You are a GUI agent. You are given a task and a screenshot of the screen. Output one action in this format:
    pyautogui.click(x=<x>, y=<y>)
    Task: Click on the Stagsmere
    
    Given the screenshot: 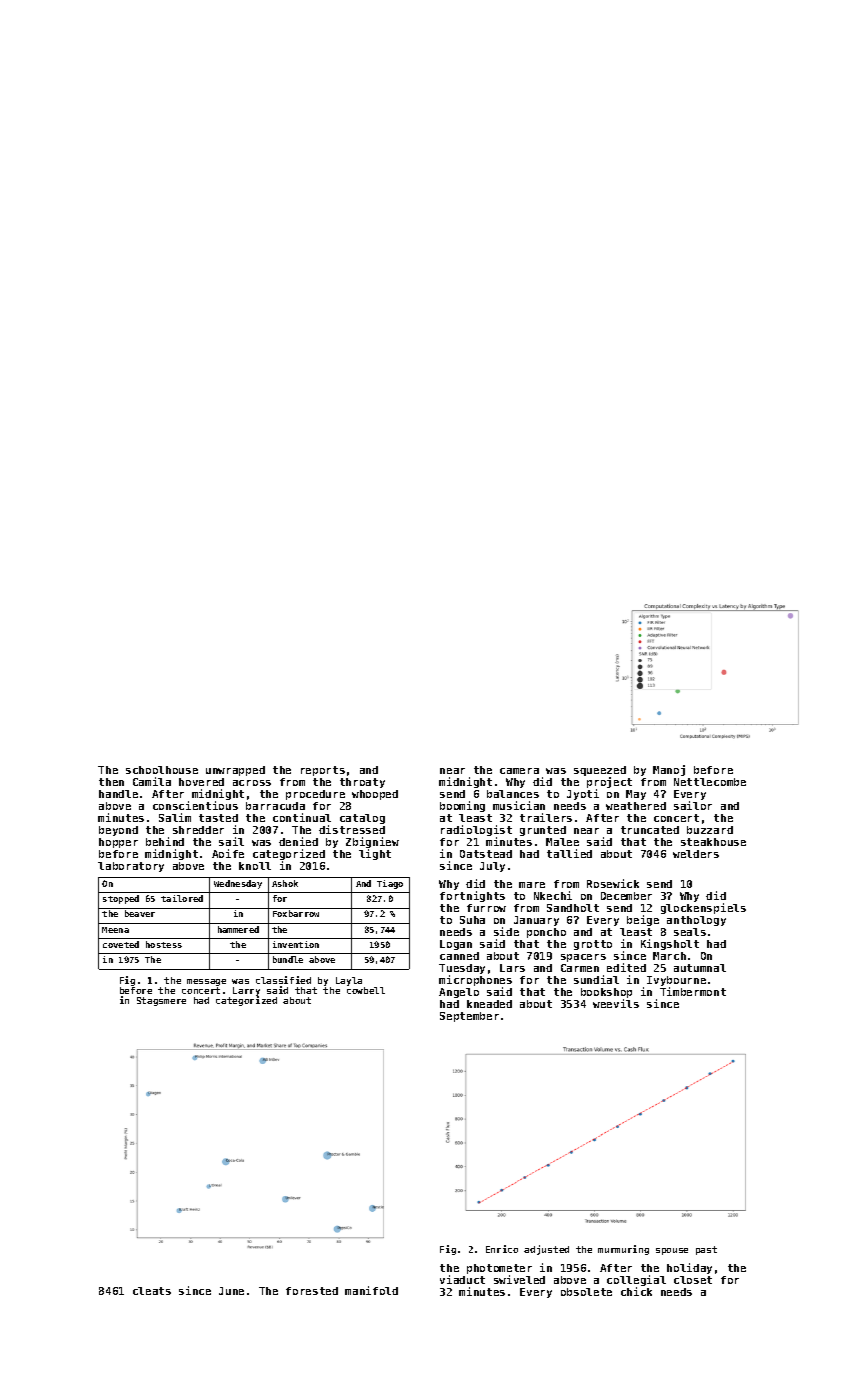 What is the action you would take?
    pyautogui.click(x=161, y=1001)
